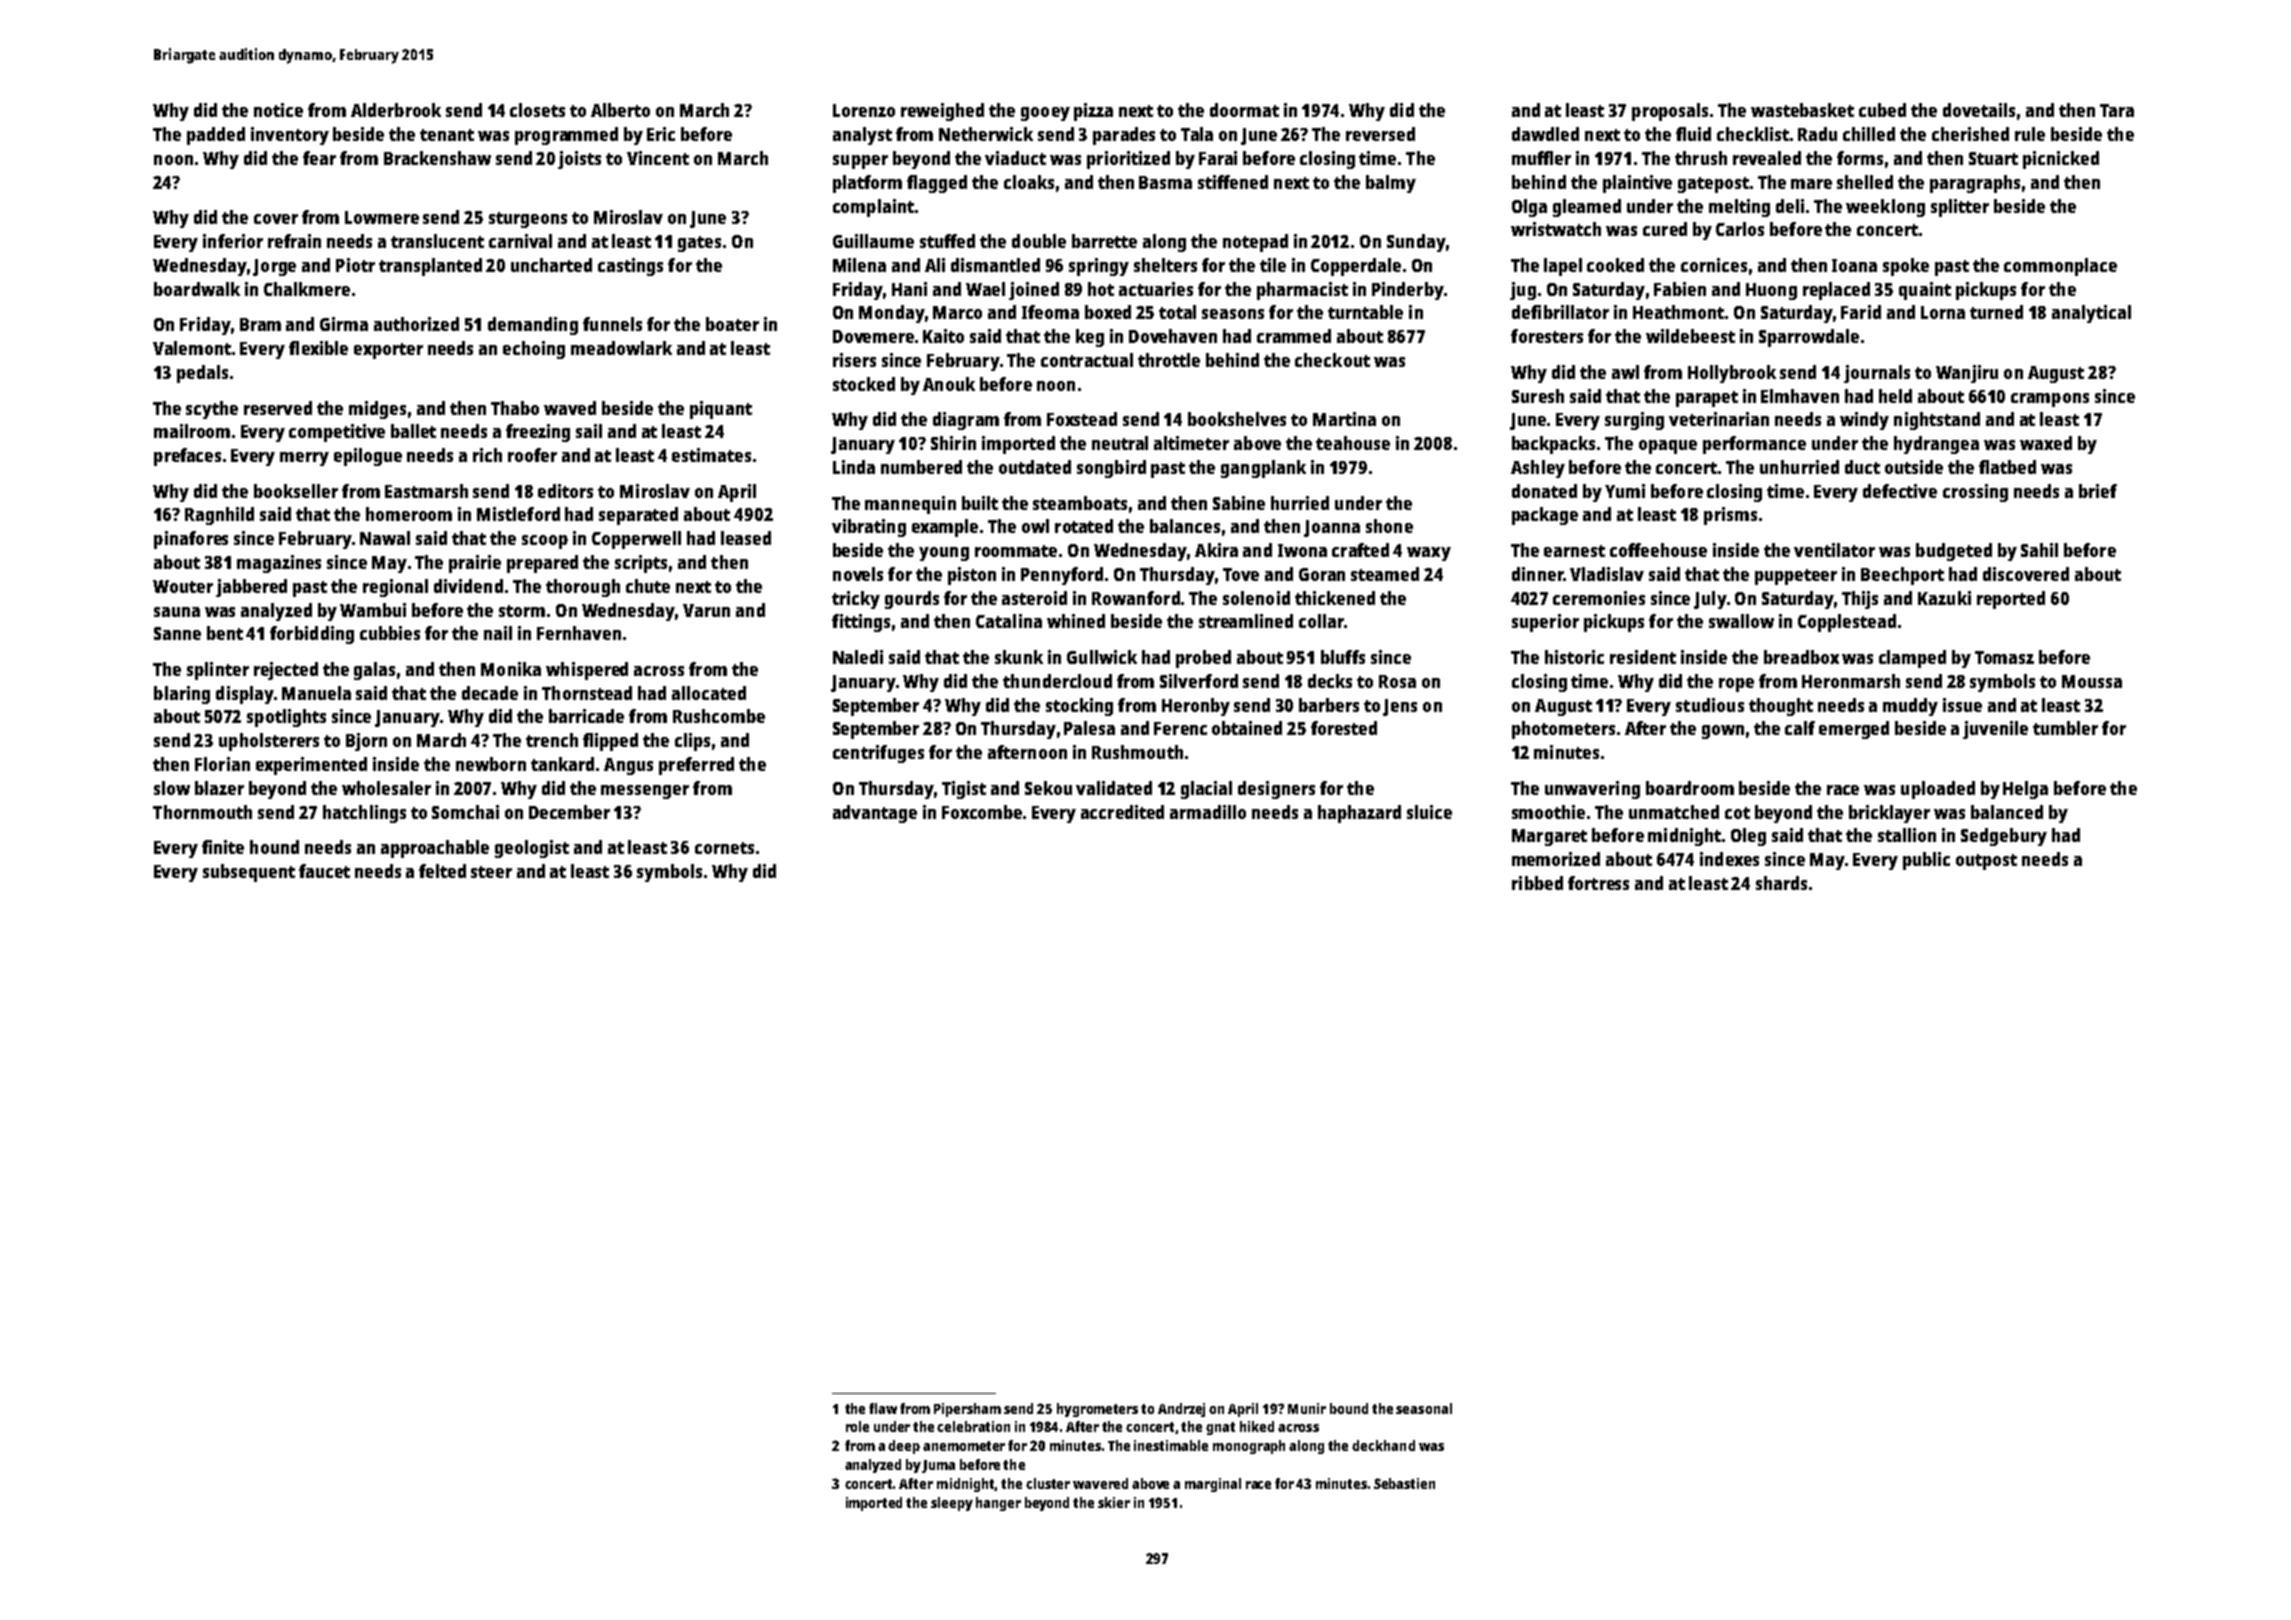  Describe the element at coordinates (1359, 814) in the screenshot. I see `haphazard` at that location.
